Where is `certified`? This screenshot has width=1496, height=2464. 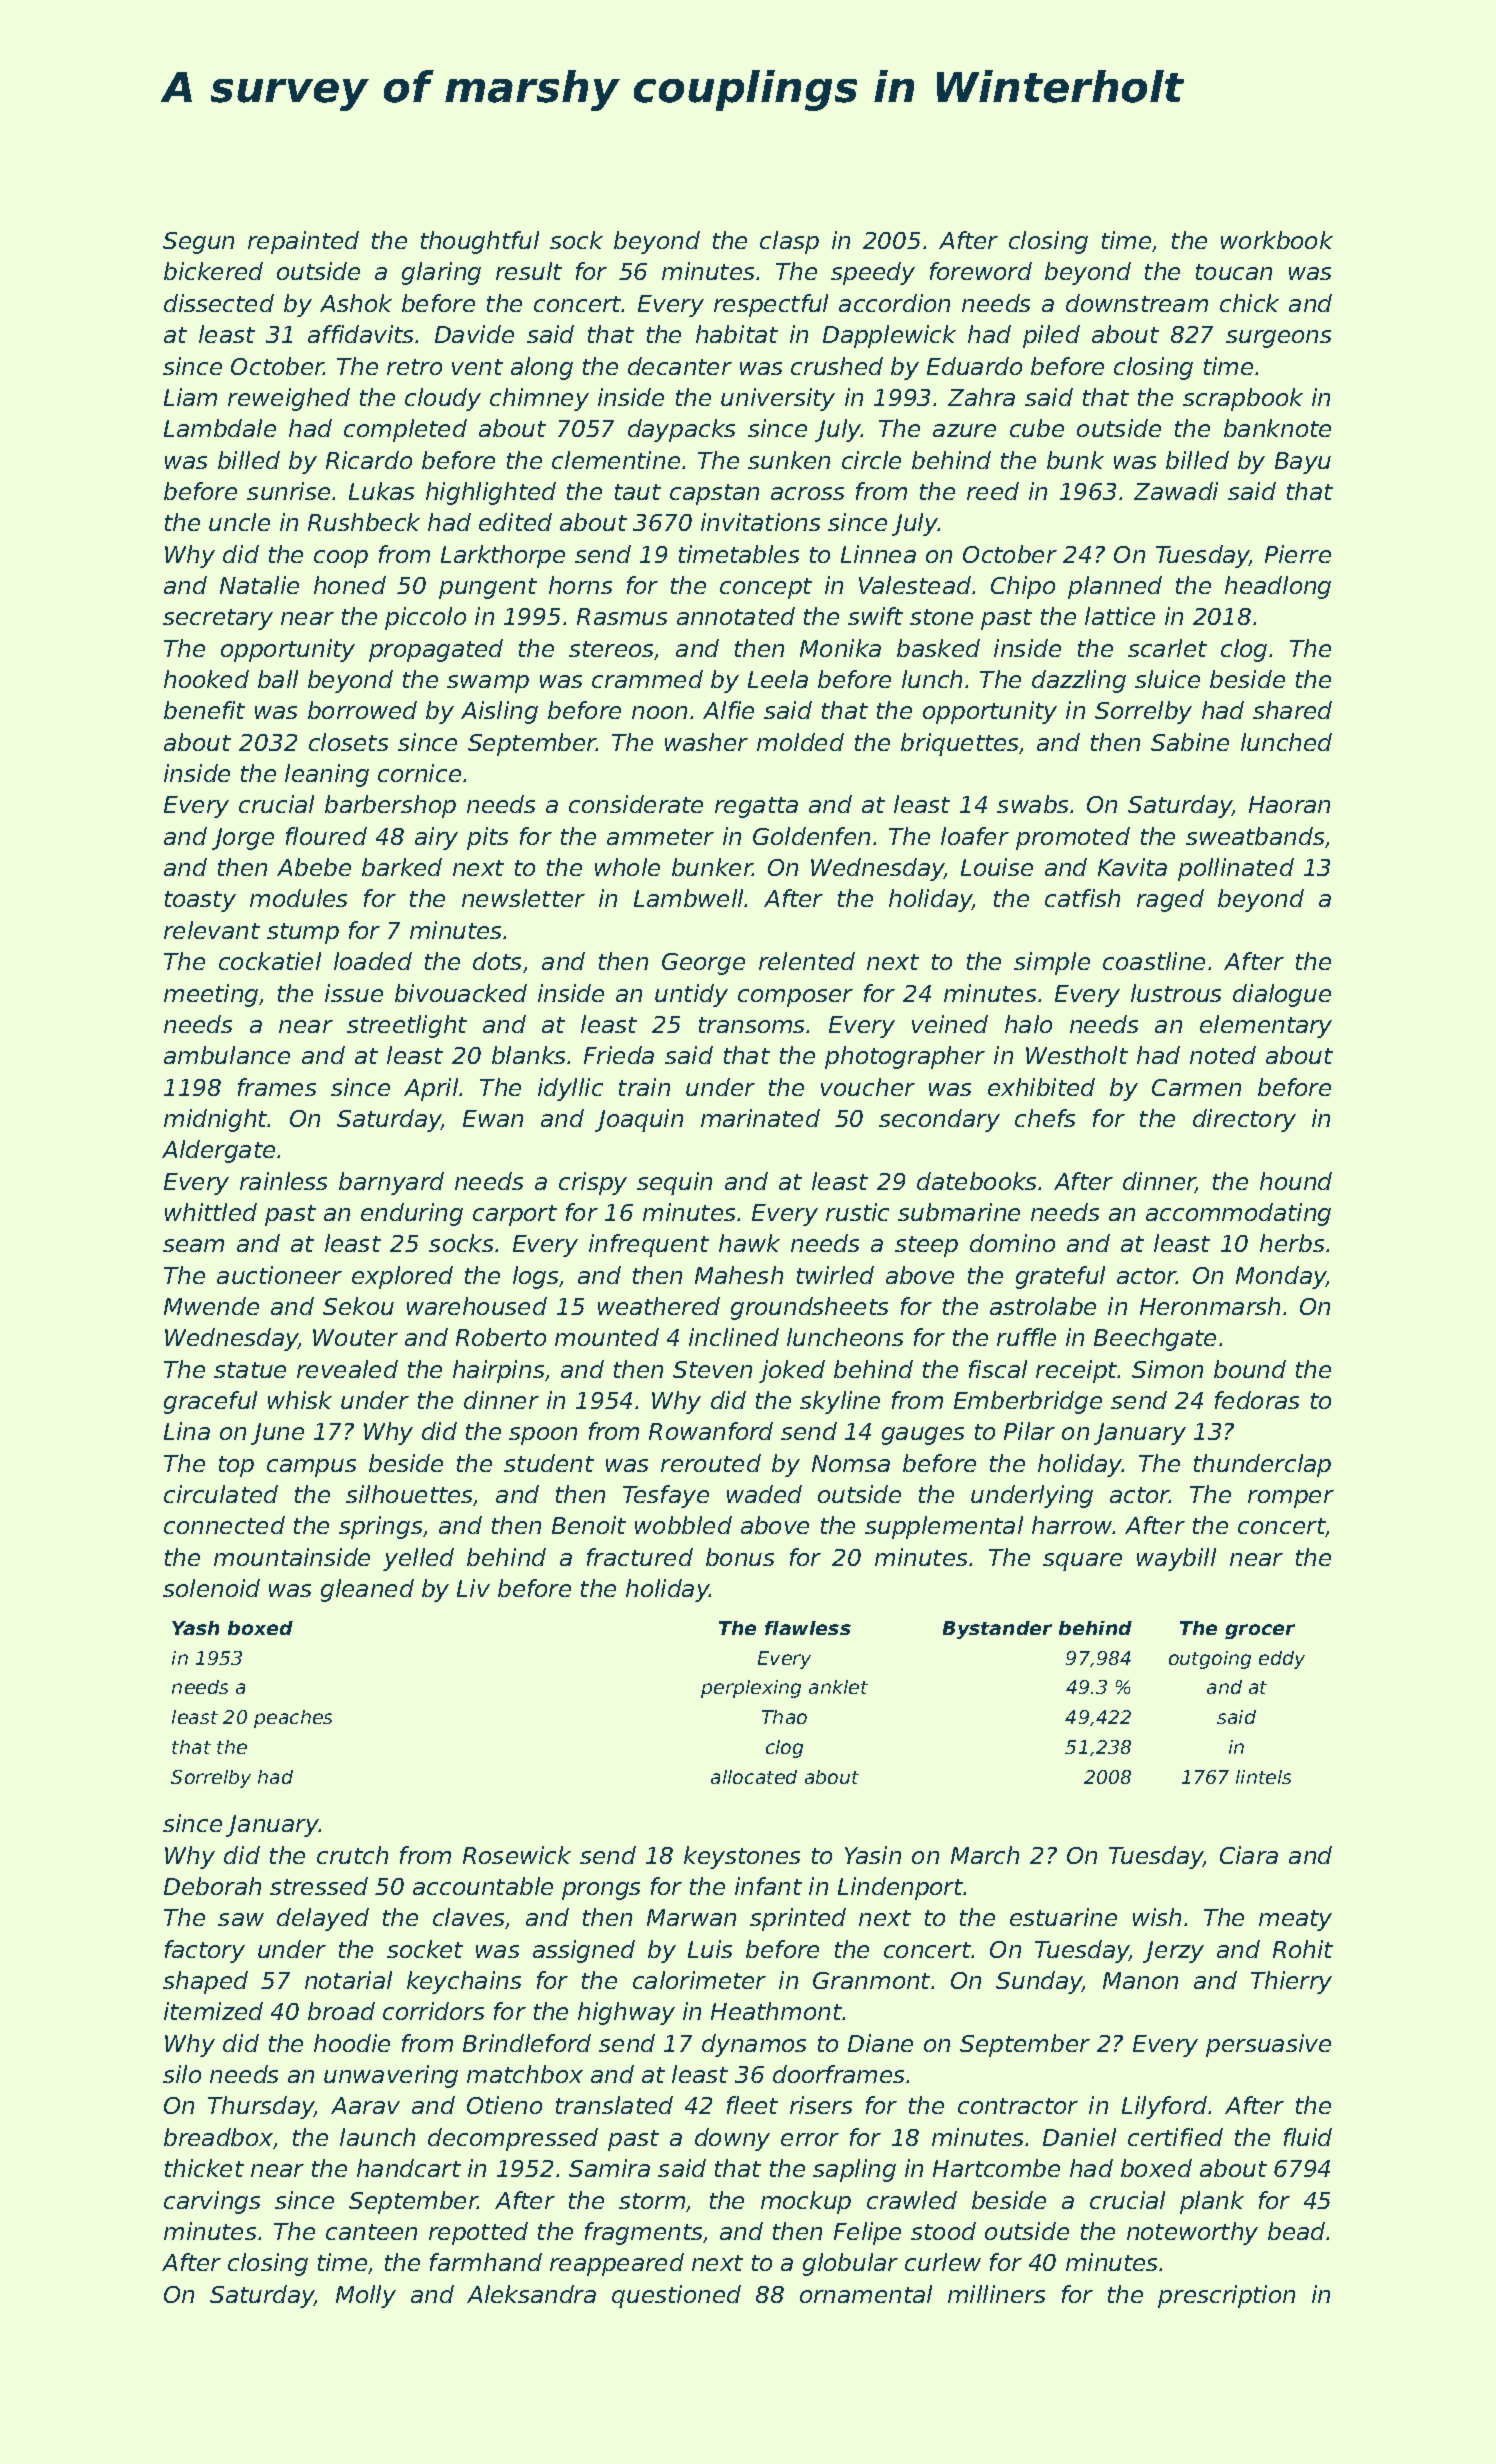
certified is located at coordinates (1175, 2137).
